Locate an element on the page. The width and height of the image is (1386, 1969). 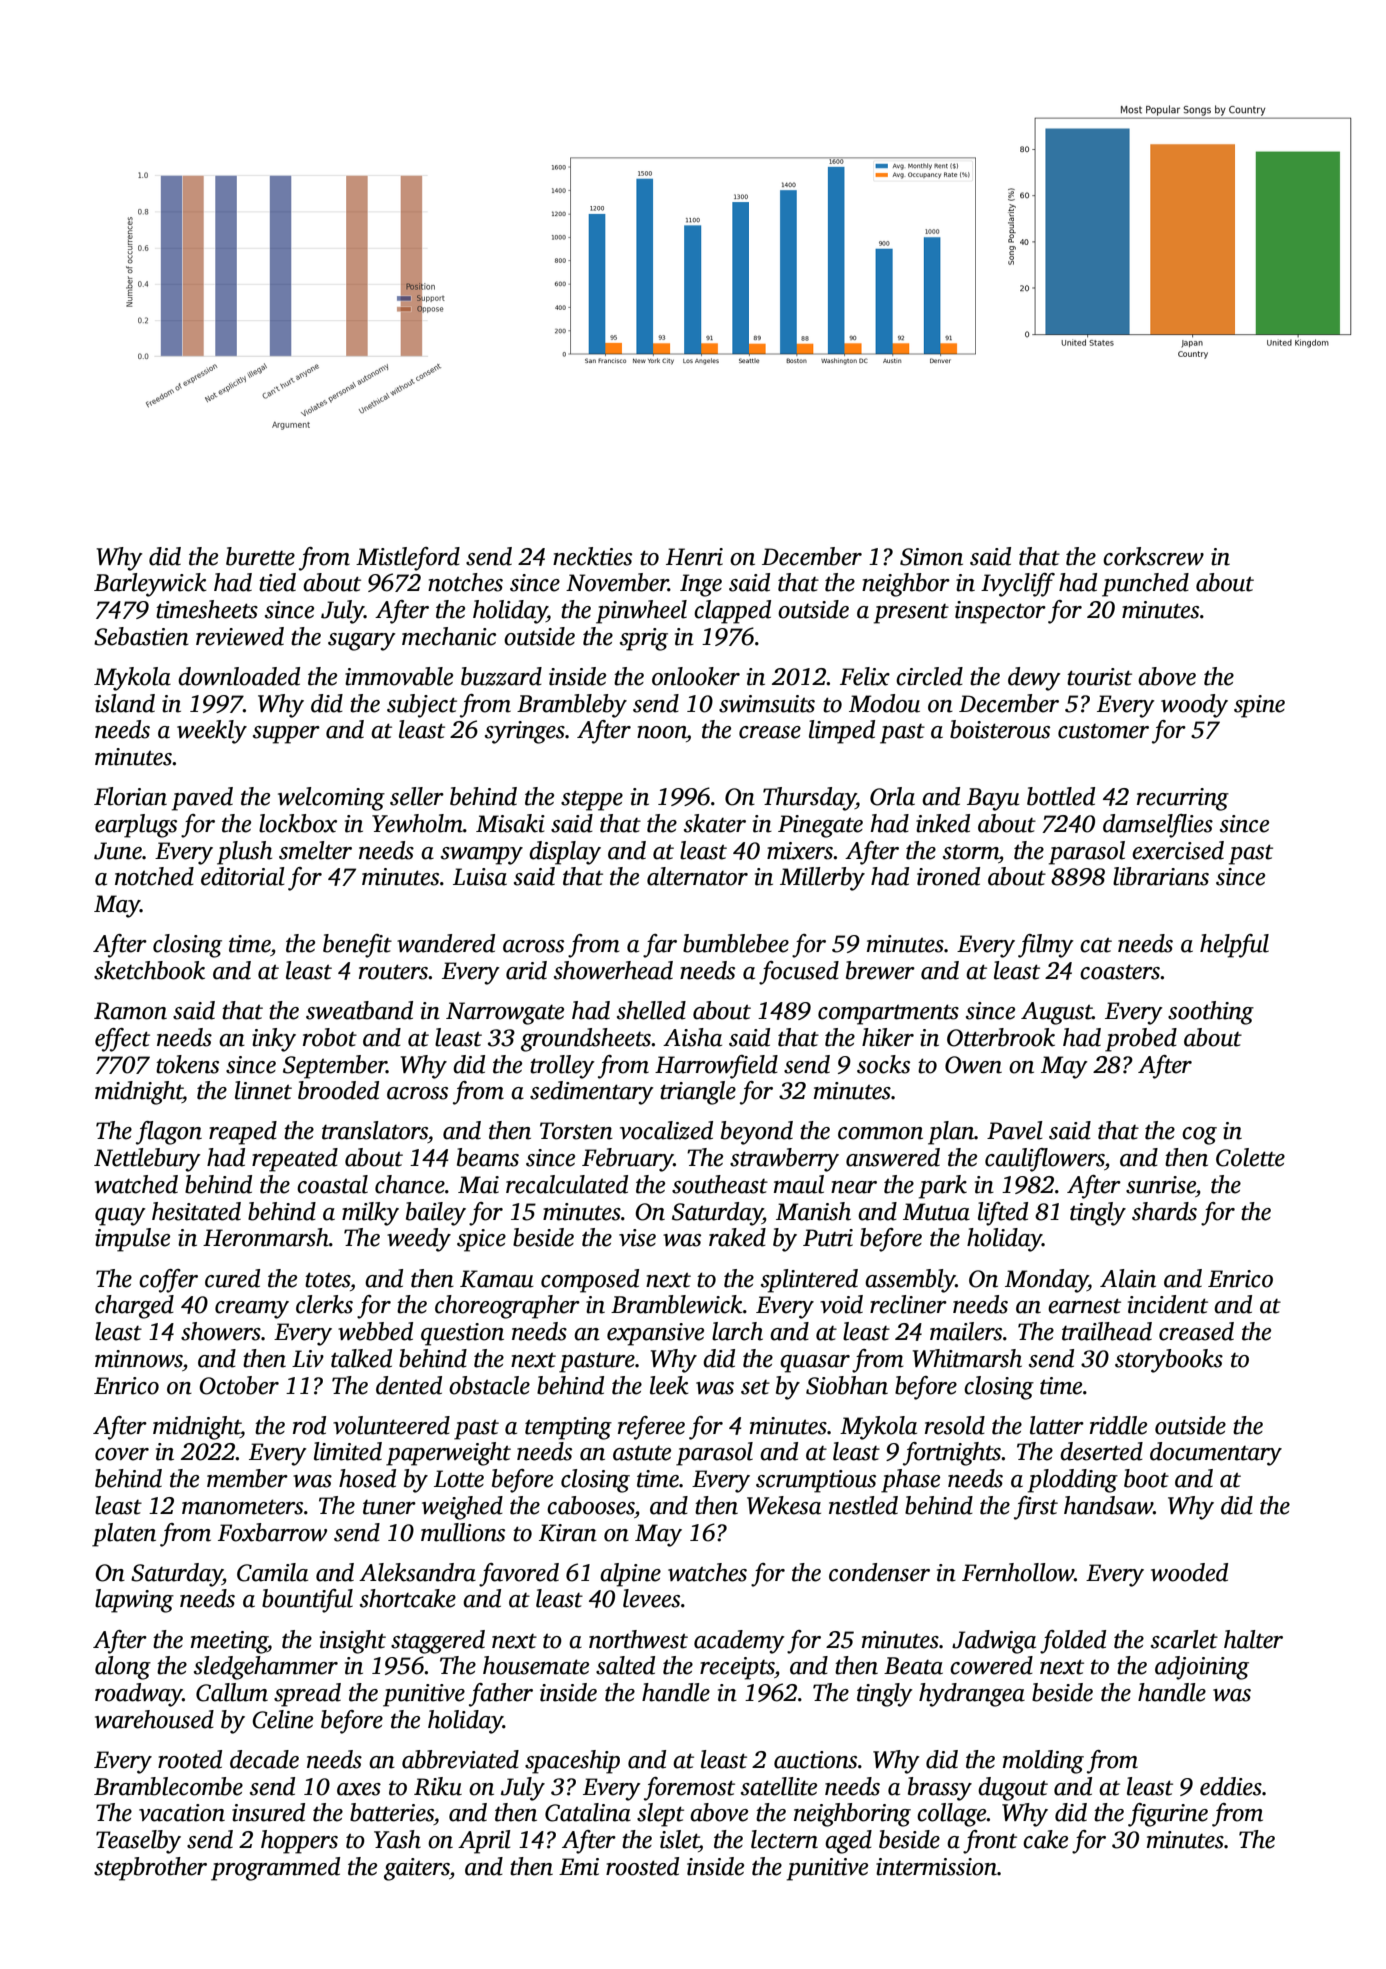
reviewed is located at coordinates (240, 636).
